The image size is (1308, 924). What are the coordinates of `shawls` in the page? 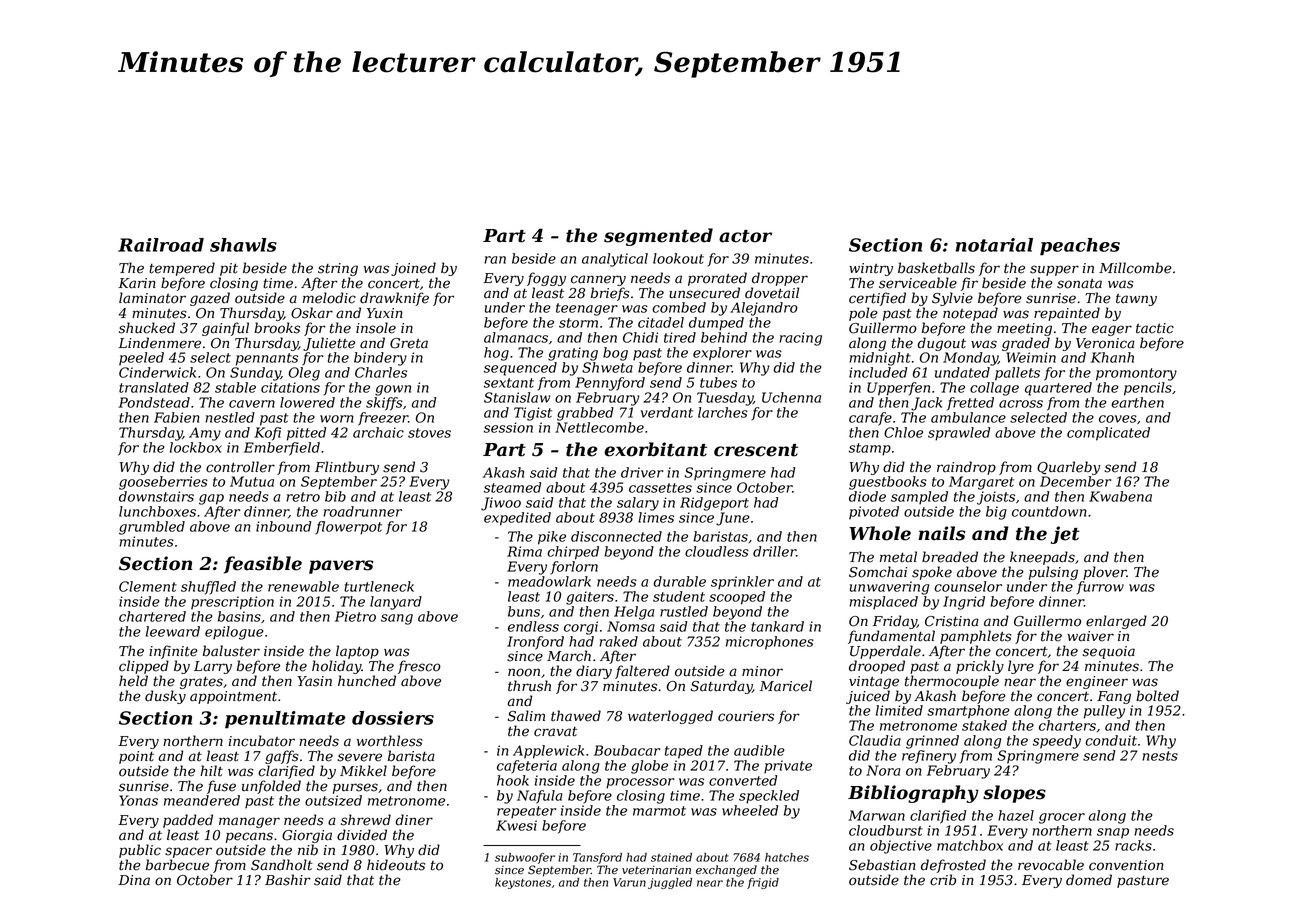 It's located at (243, 245).
